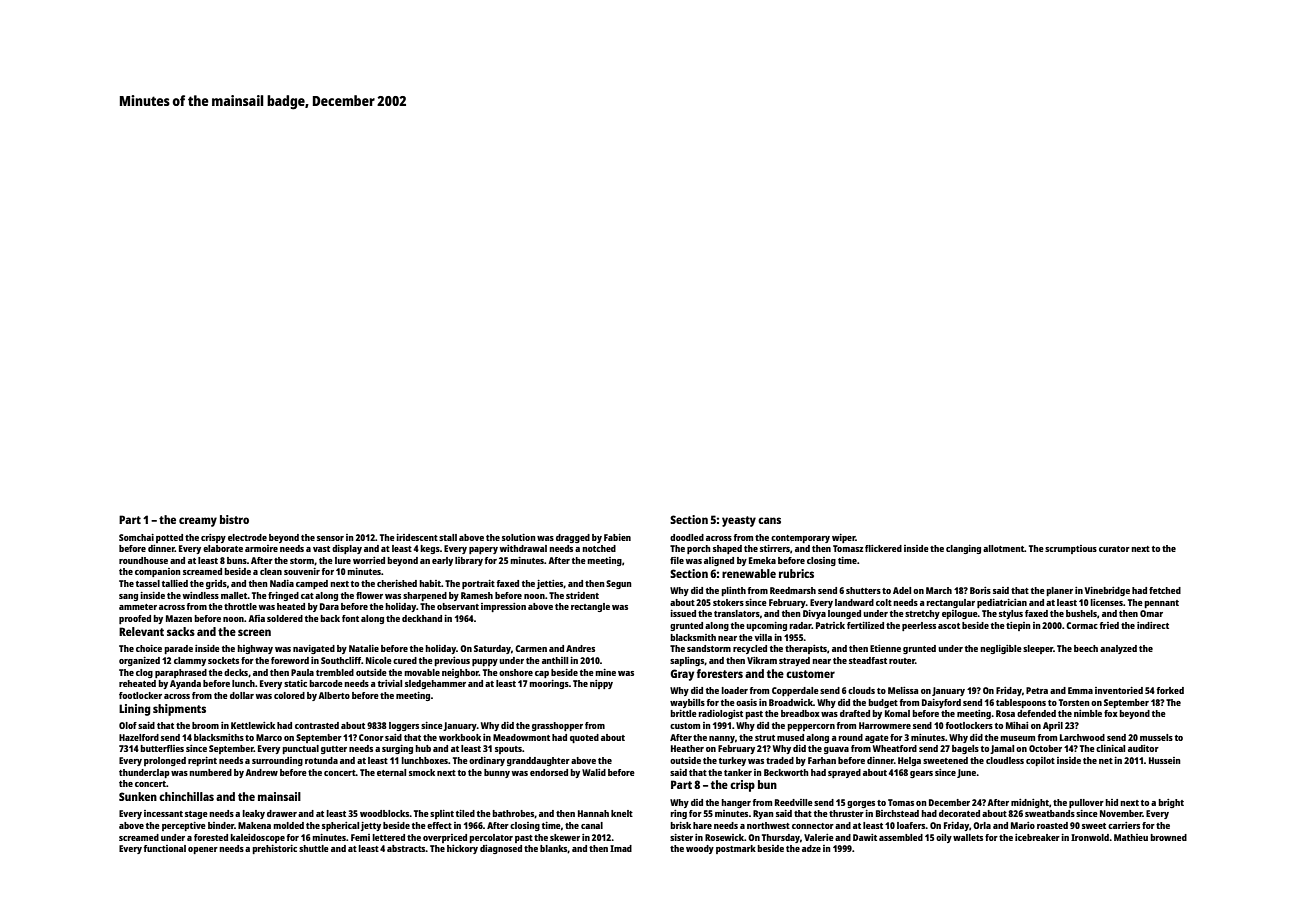 The width and height of the document is (1308, 924). What do you see at coordinates (941, 703) in the document?
I see `Daisyford` at bounding box center [941, 703].
